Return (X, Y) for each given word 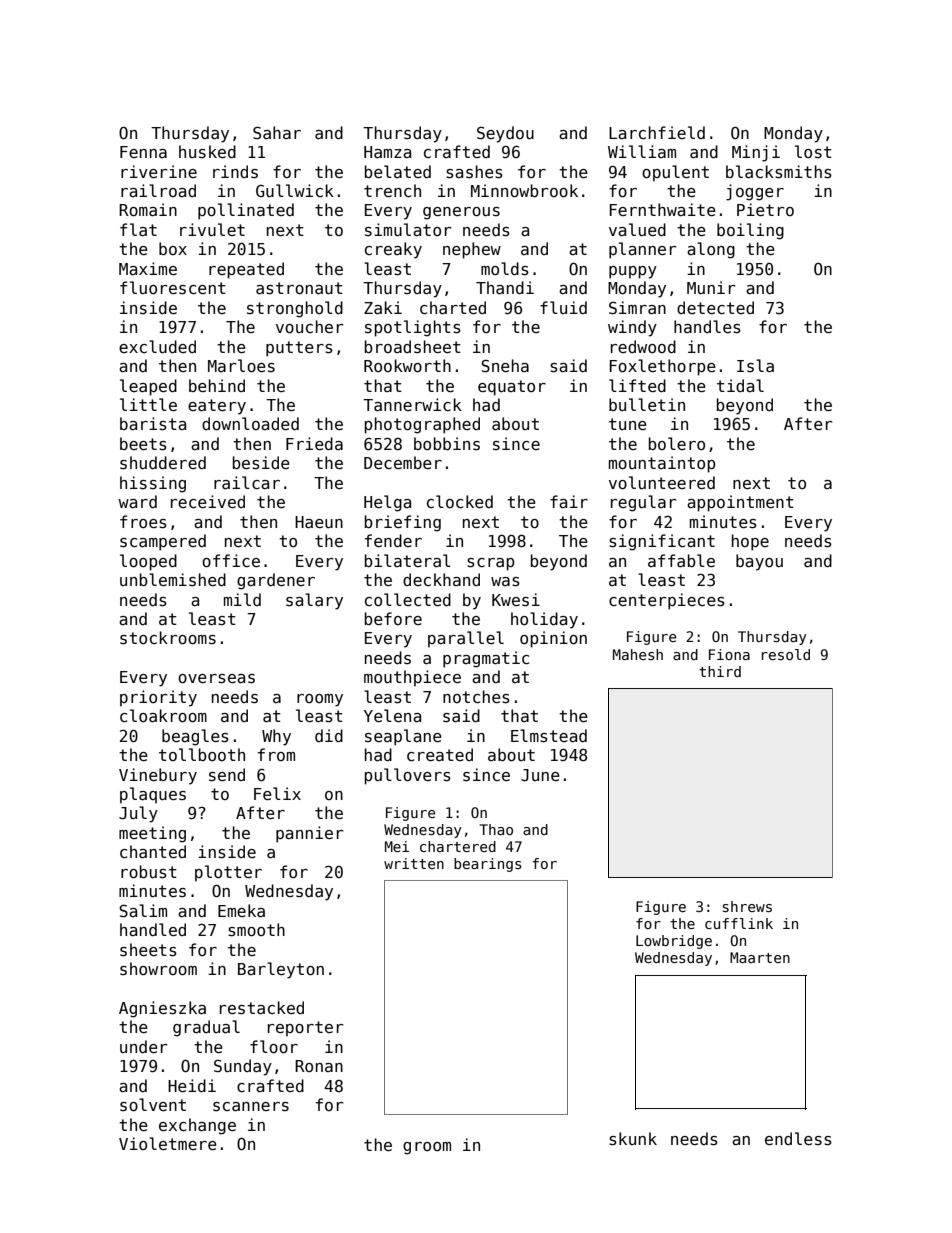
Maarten (760, 957)
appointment (740, 503)
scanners (251, 1107)
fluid (563, 307)
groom (427, 1148)
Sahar (277, 132)
